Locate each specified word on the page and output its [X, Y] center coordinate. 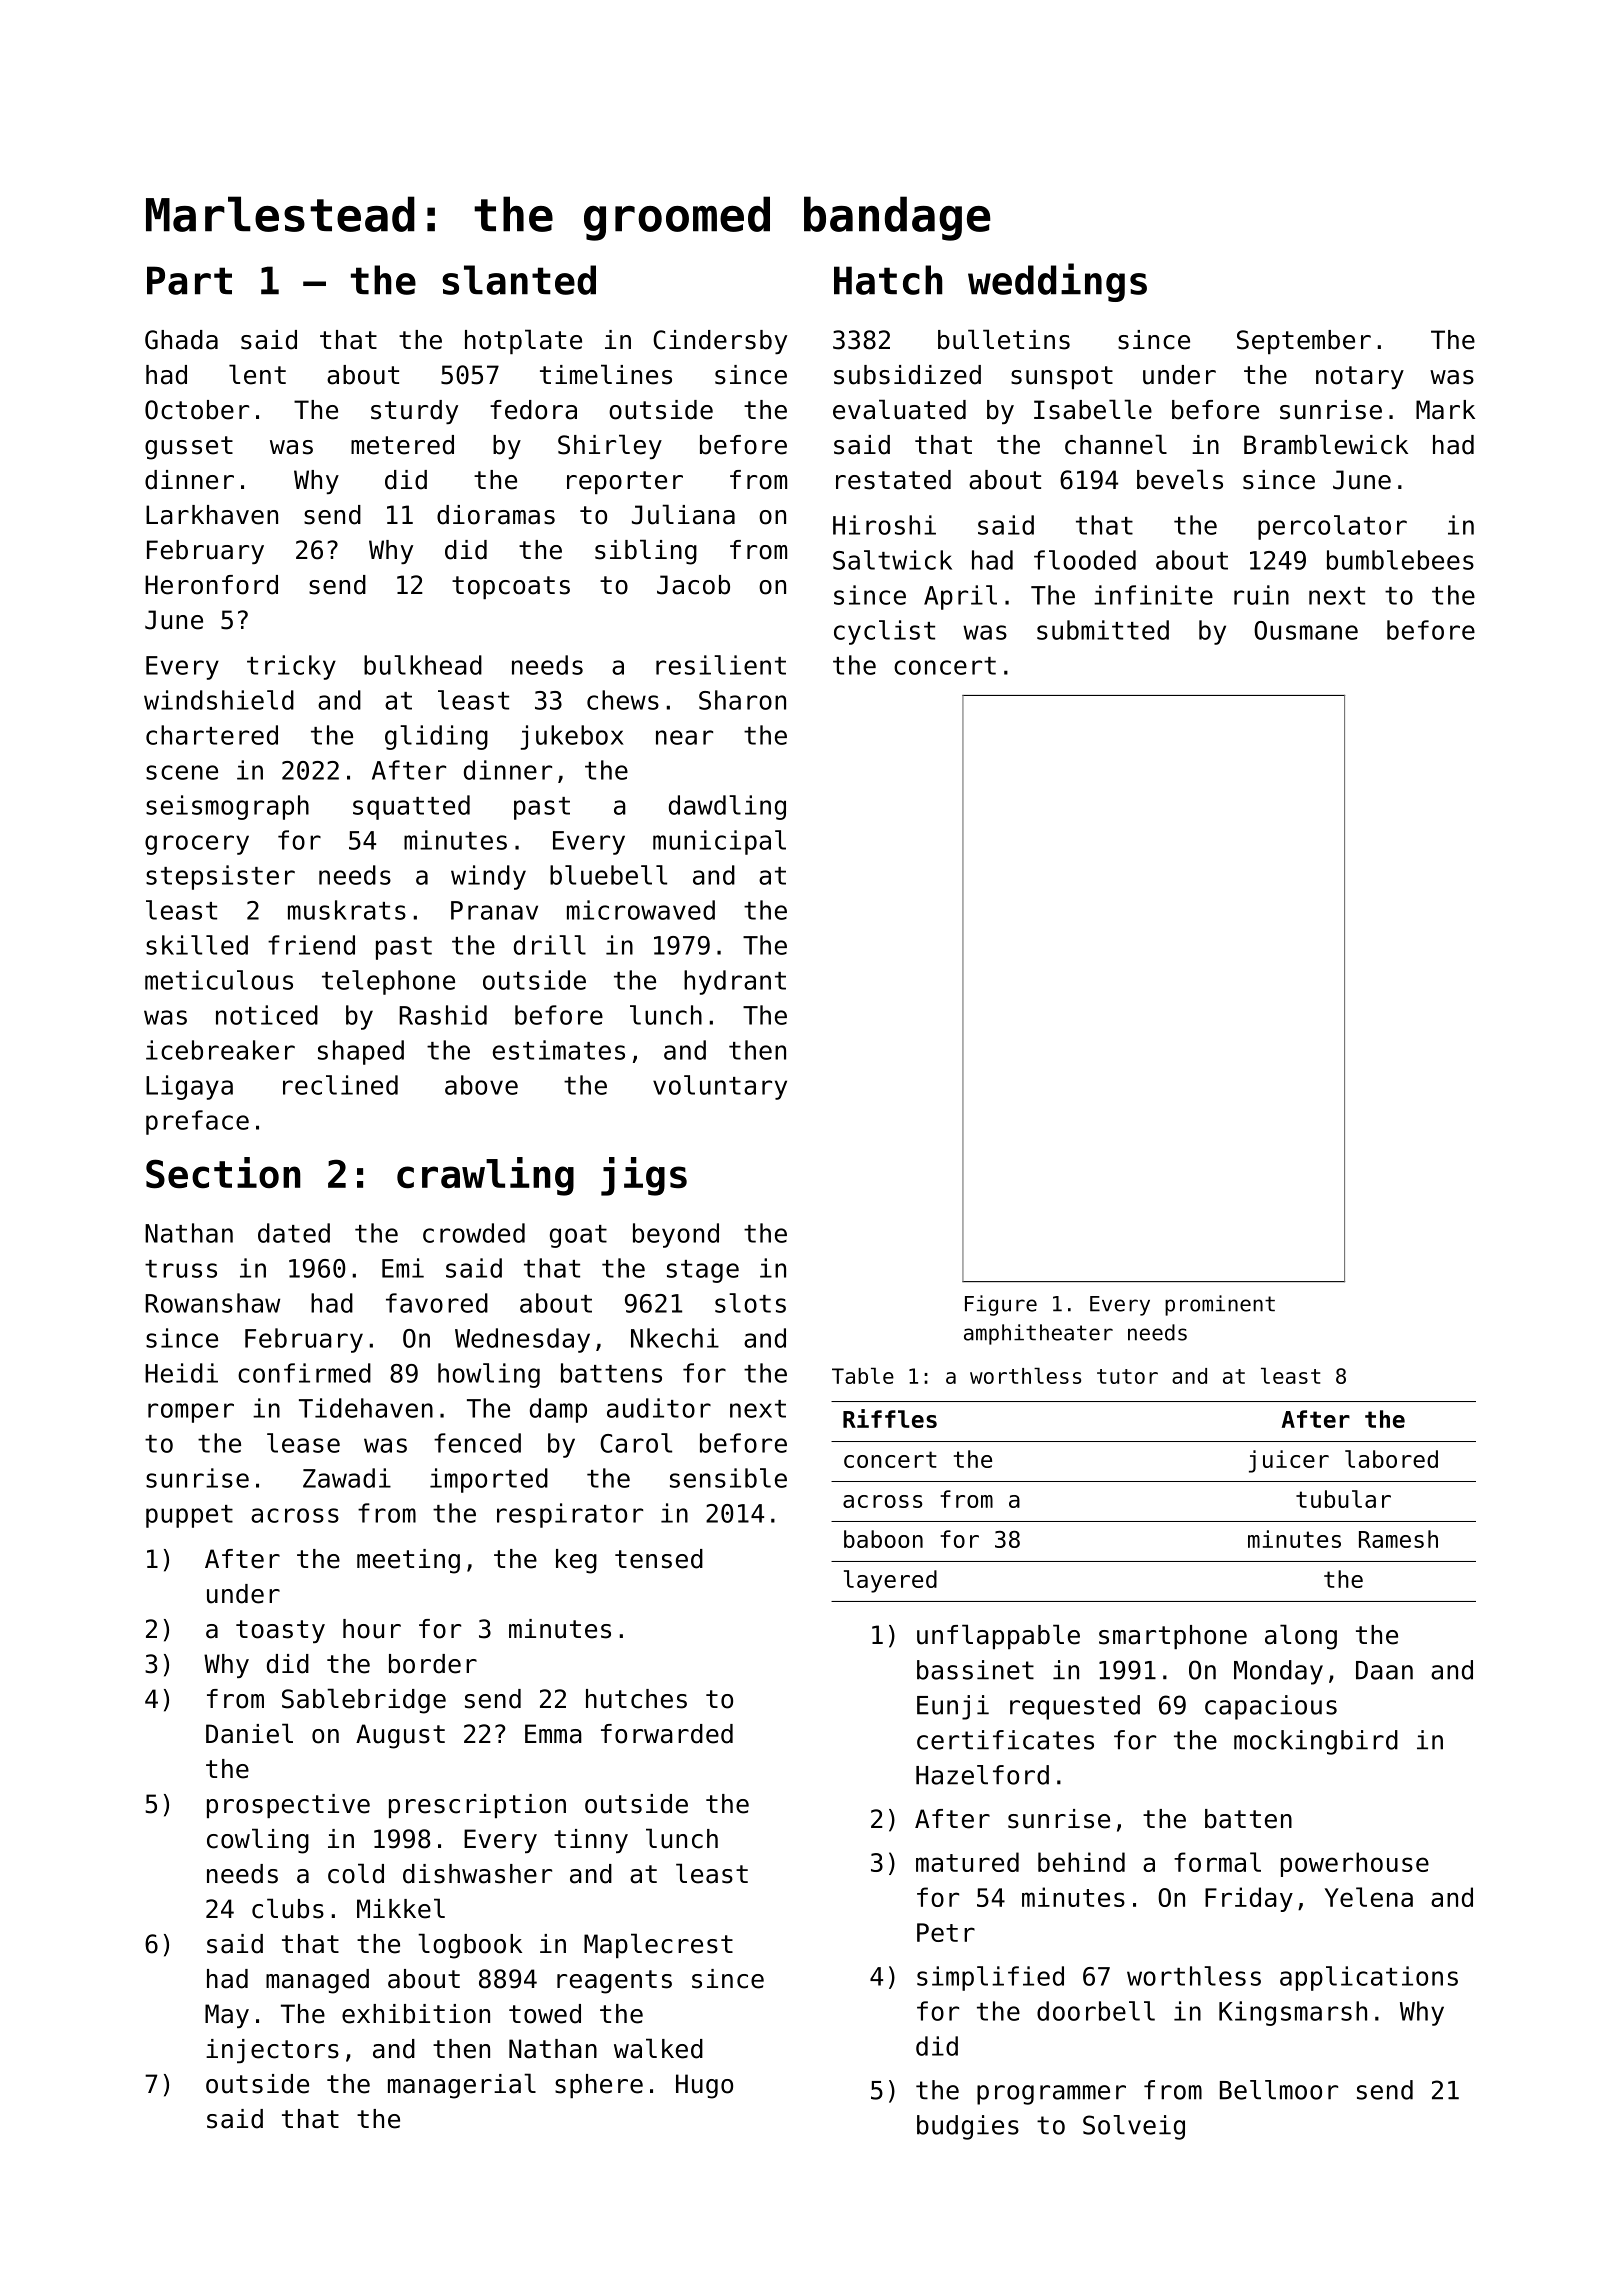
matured [967, 1862]
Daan [1384, 1670]
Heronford [211, 585]
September [1304, 342]
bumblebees [1400, 560]
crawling [485, 1176]
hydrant [735, 982]
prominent [1220, 1305]
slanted [519, 280]
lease [303, 1443]
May [227, 2016]
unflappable [998, 1636]
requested [1075, 1707]
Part [189, 280]
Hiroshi [884, 525]
